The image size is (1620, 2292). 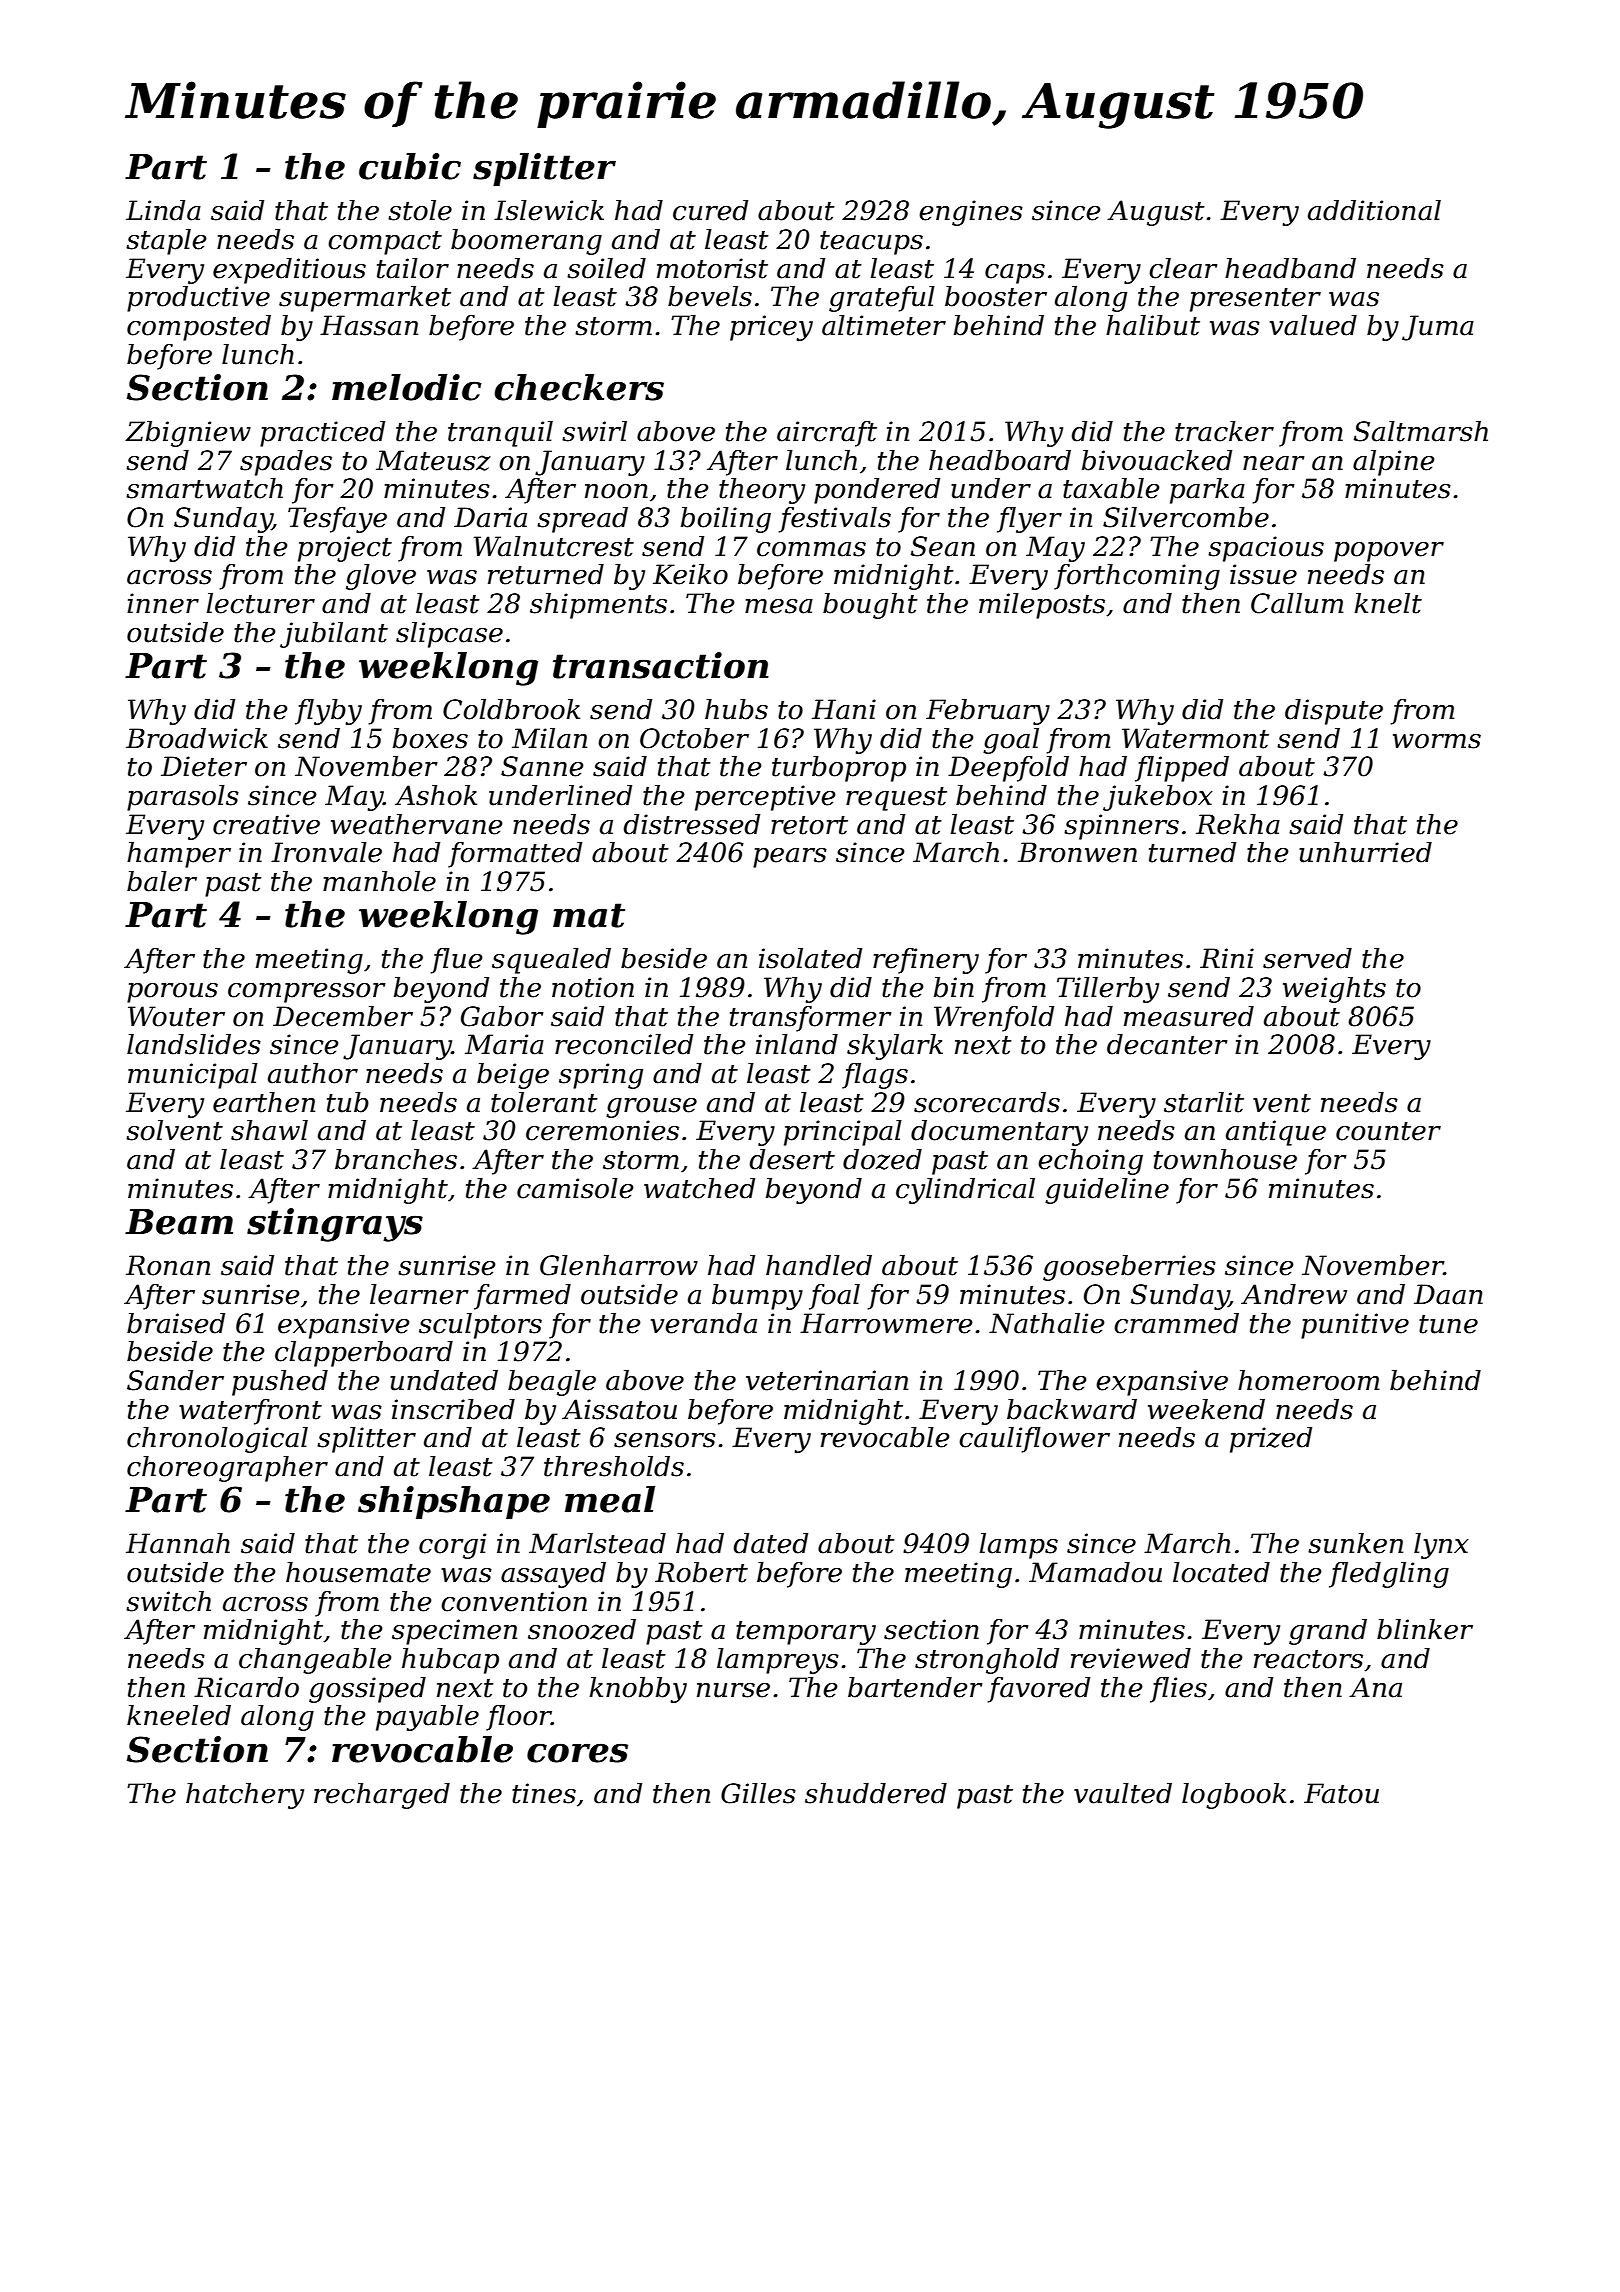 I want to click on request, so click(x=896, y=799).
